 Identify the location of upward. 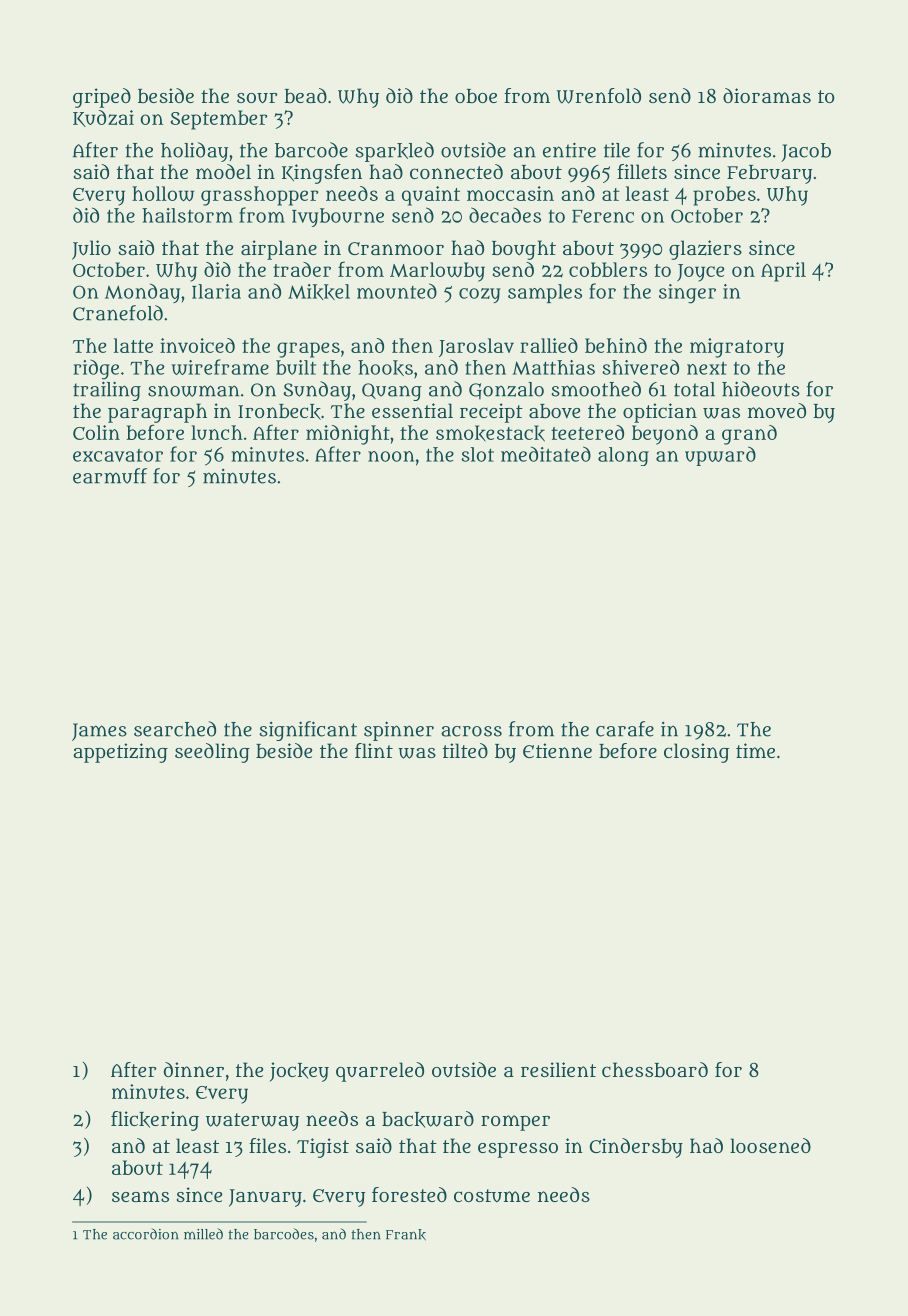
(720, 456).
